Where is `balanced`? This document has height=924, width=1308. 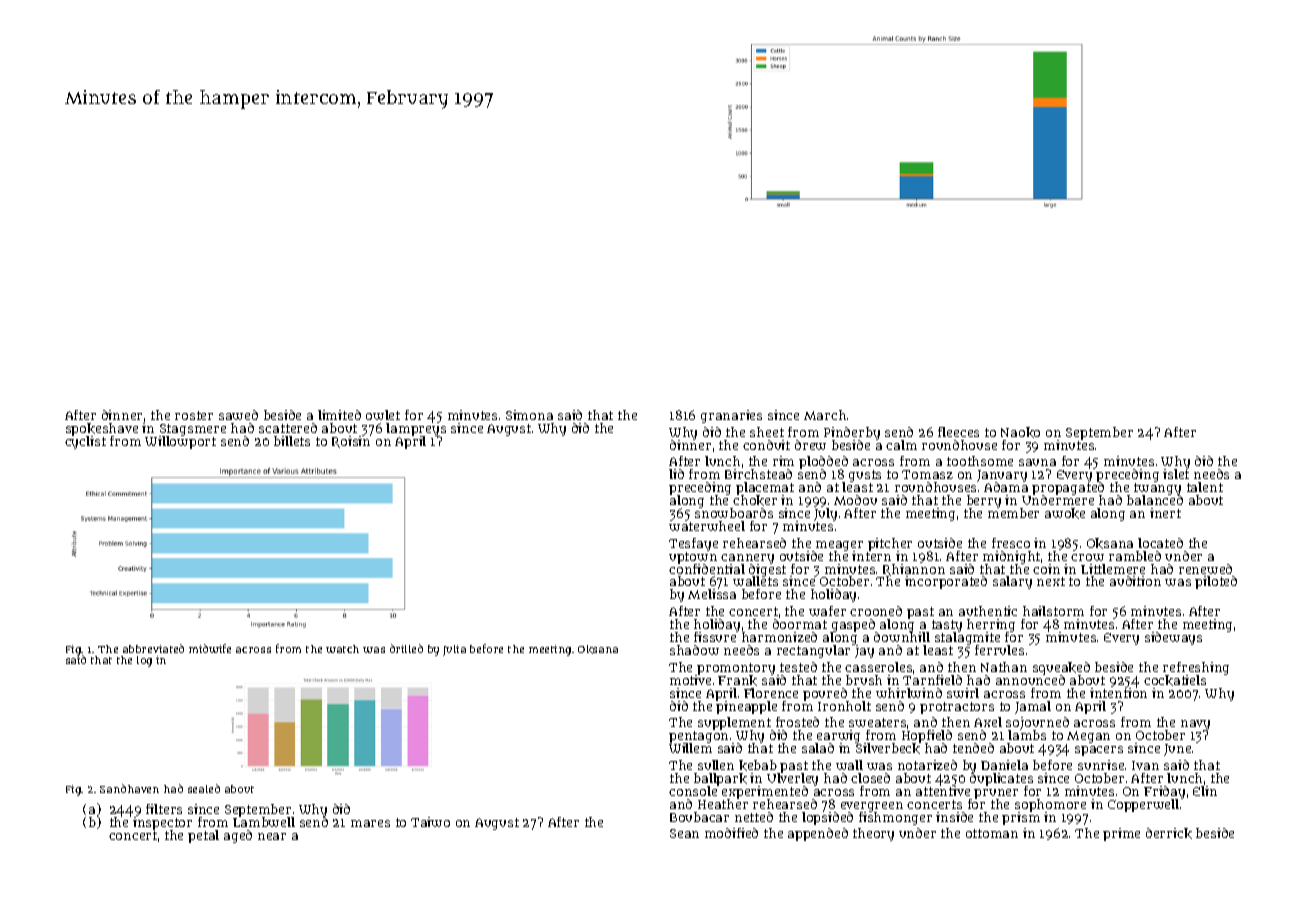
balanced is located at coordinates (1155, 500).
